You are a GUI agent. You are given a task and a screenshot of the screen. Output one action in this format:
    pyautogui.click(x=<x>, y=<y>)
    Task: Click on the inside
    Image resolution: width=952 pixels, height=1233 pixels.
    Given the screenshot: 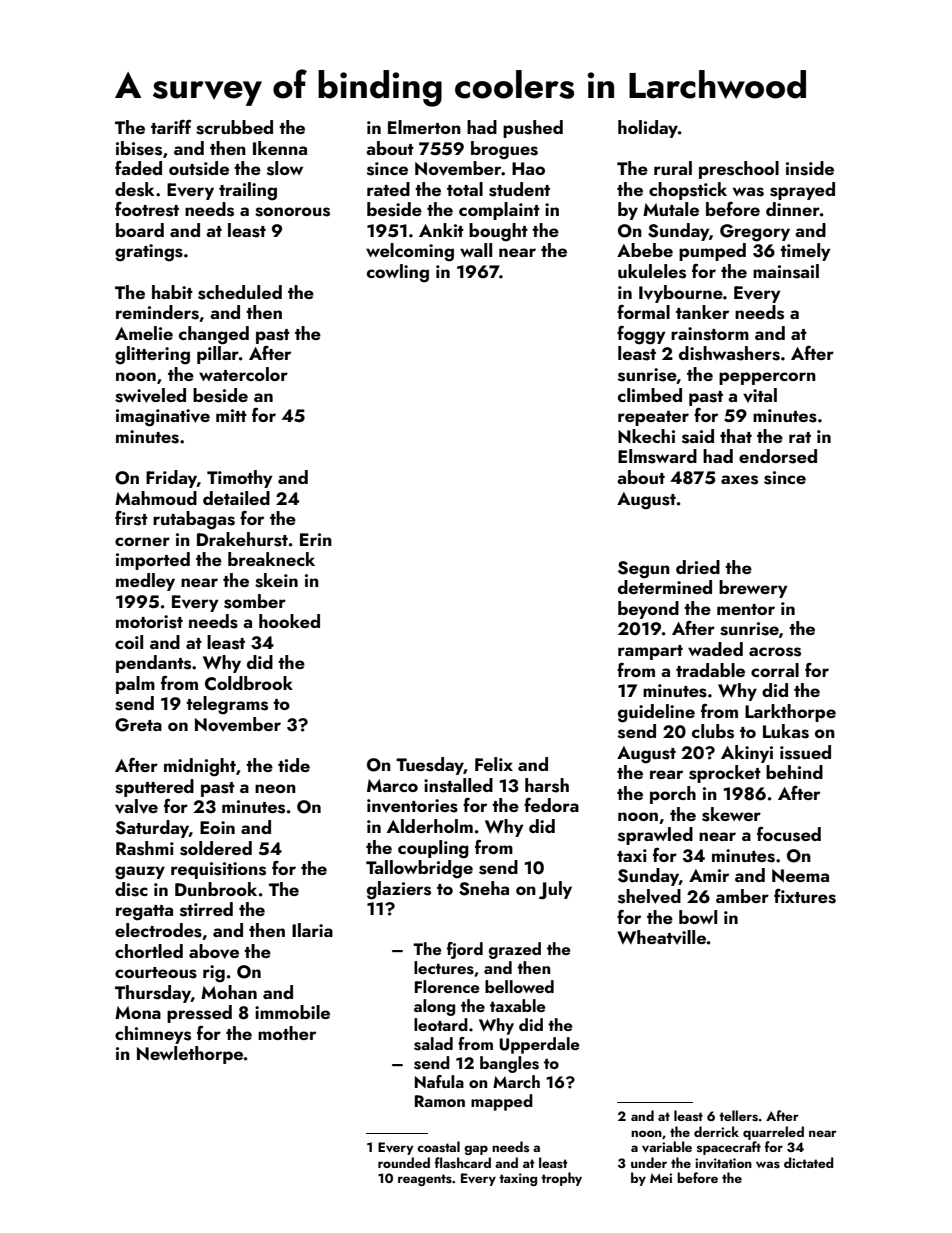 What is the action you would take?
    pyautogui.click(x=810, y=168)
